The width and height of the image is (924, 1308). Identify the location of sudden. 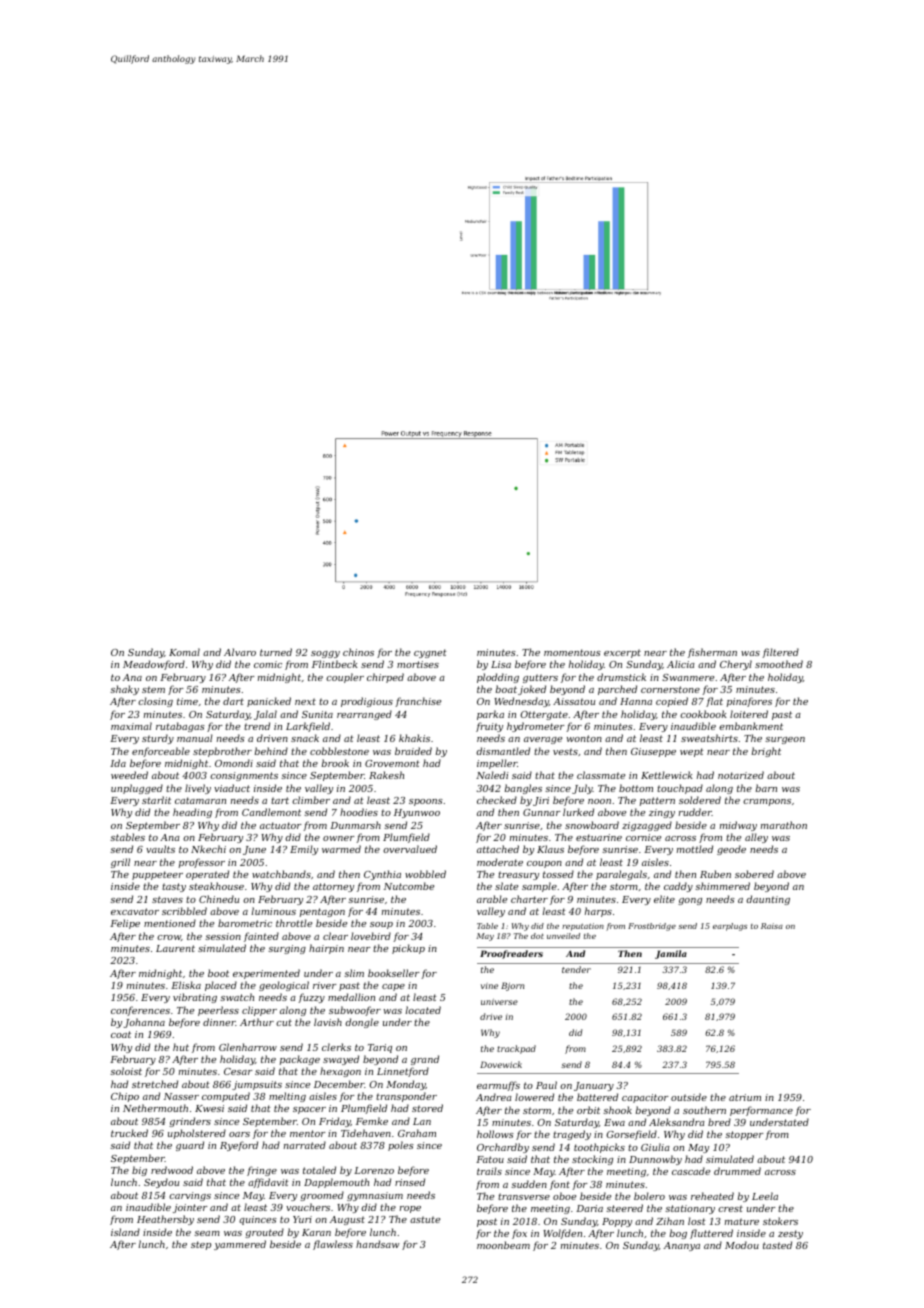
(529, 1184).
